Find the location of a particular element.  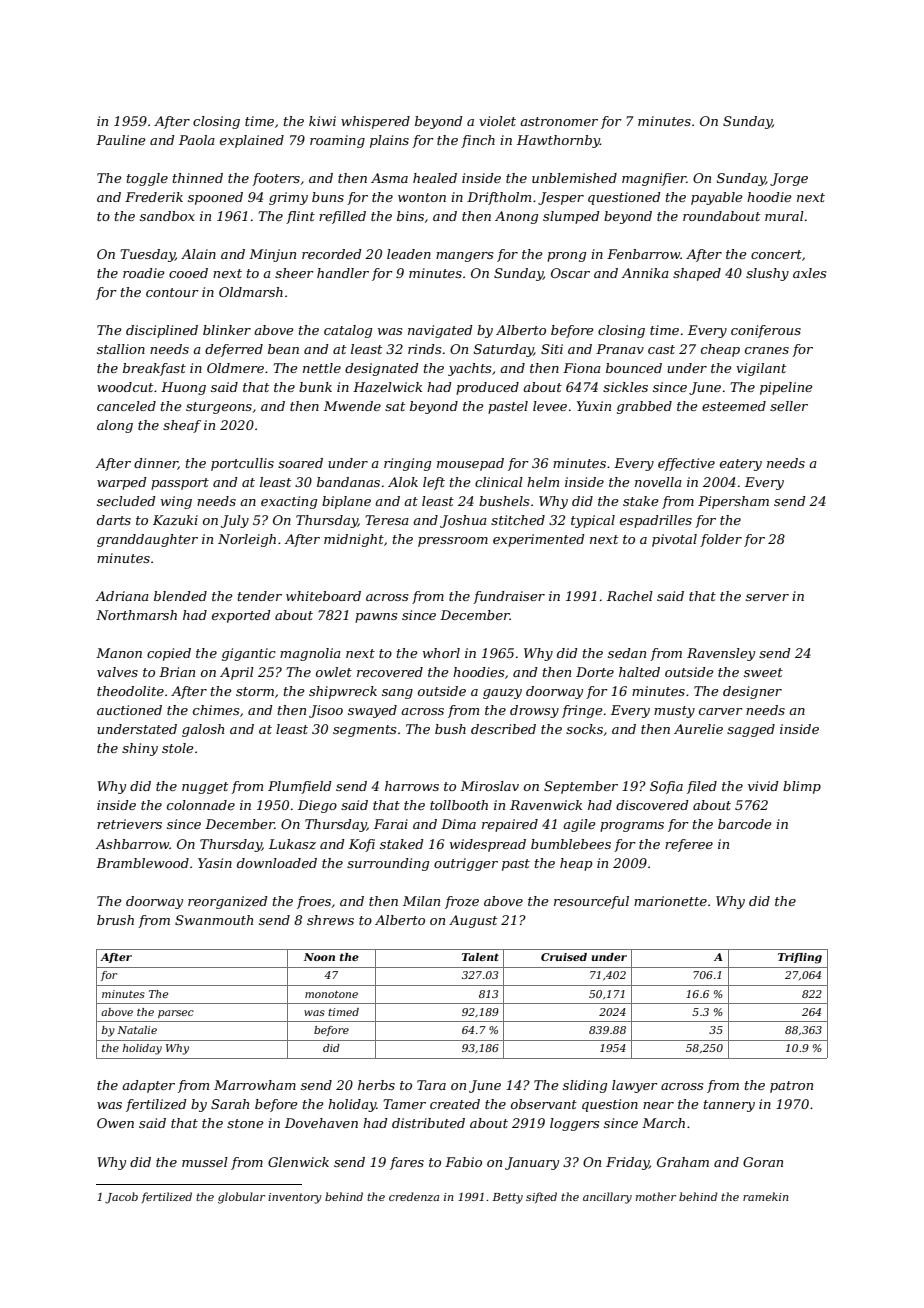

Cruised is located at coordinates (564, 957).
